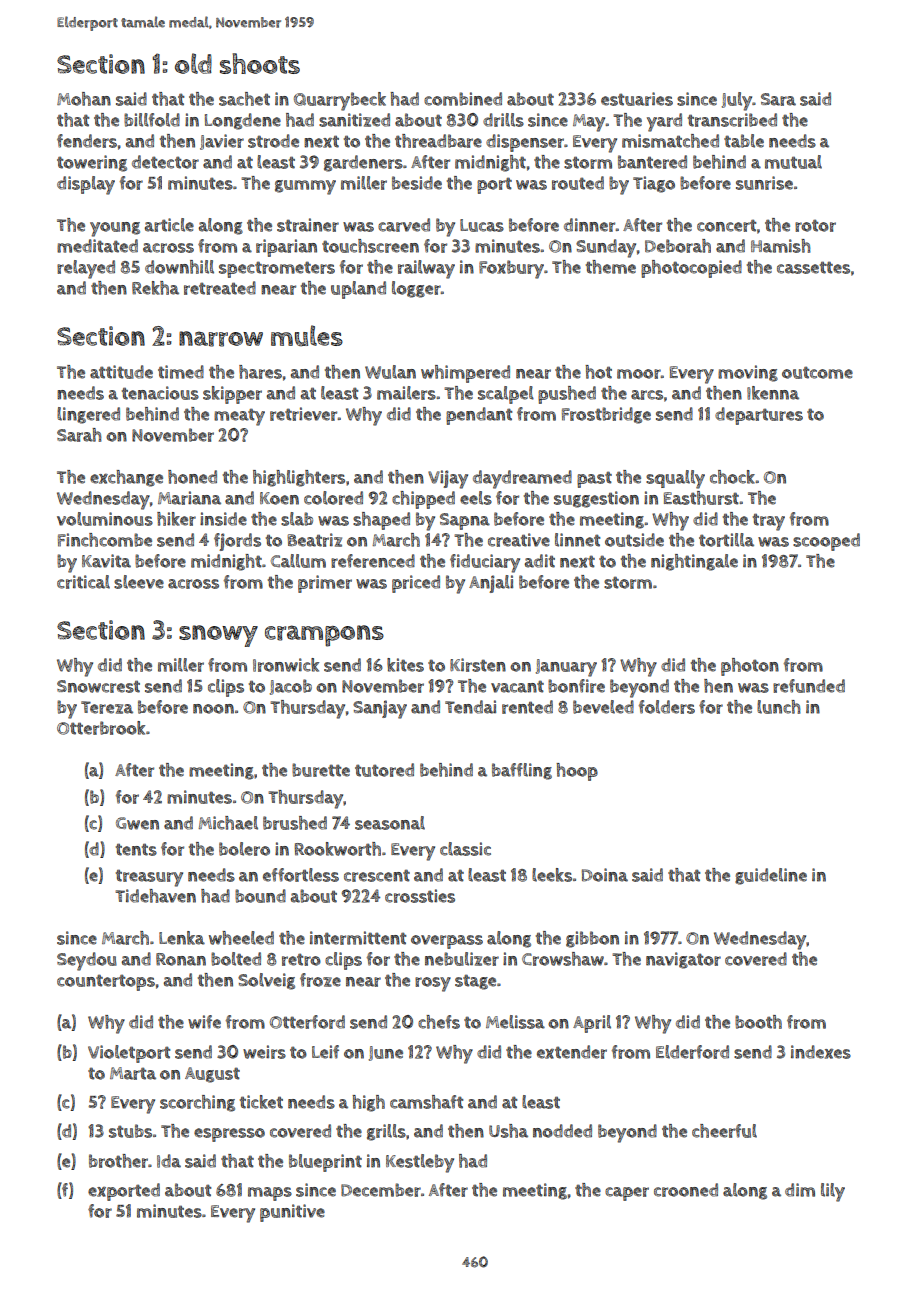 The height and width of the image is (1308, 924). Describe the element at coordinates (176, 519) in the image. I see `hiker` at that location.
